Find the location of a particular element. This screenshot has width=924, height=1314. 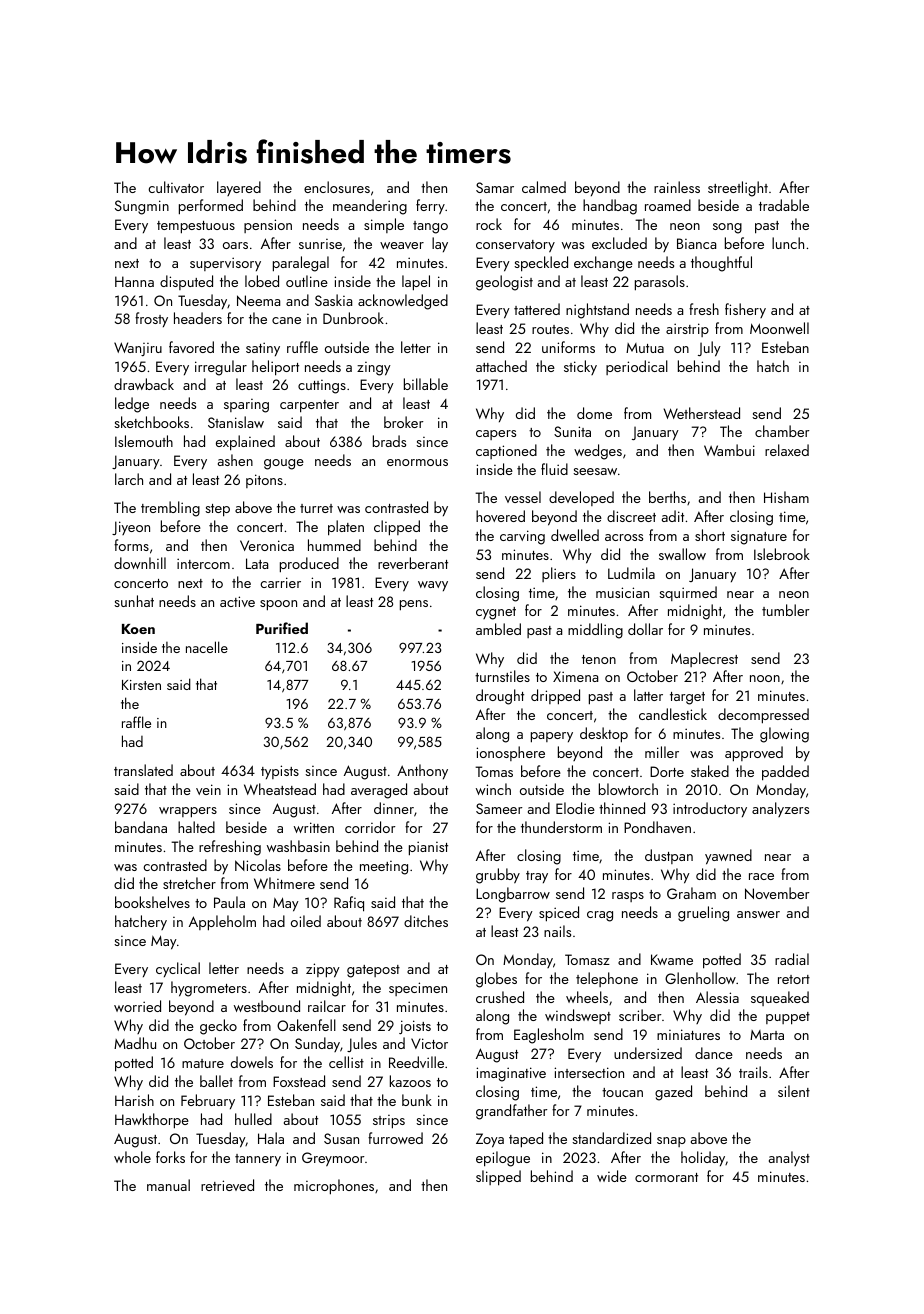

scriber is located at coordinates (640, 1015).
